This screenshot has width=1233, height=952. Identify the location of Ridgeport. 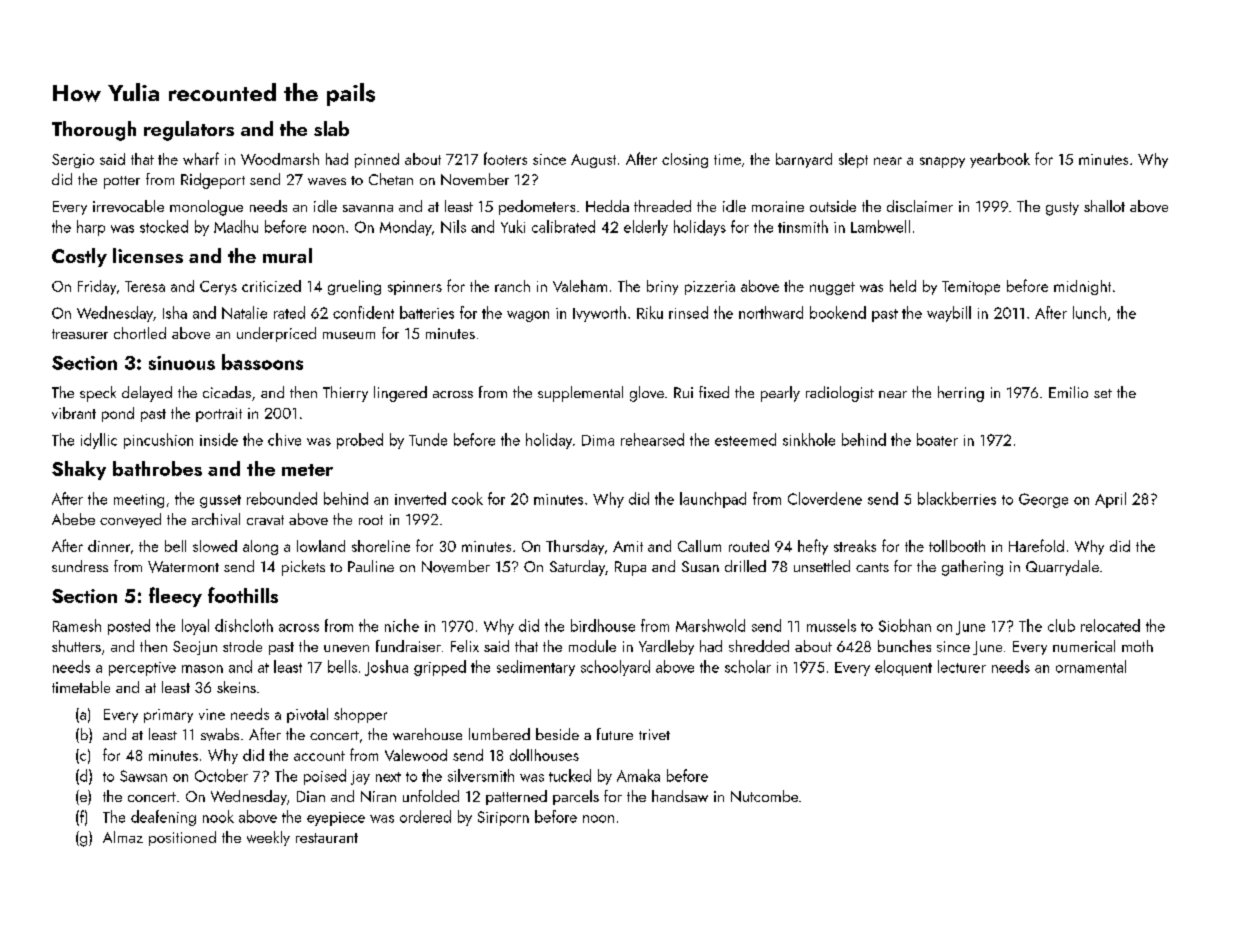
(213, 181).
